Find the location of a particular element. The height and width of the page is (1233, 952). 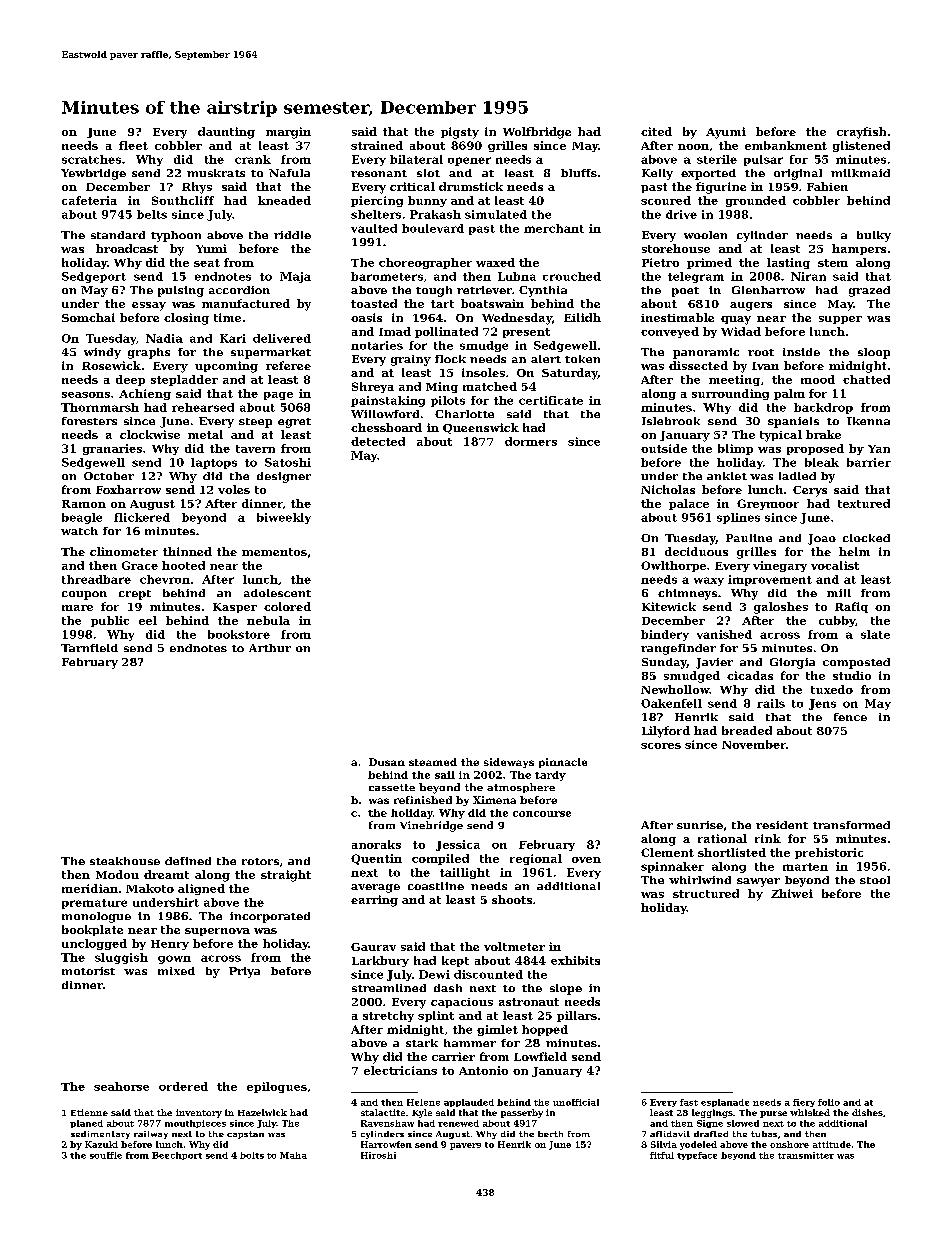

clinometer is located at coordinates (124, 551).
